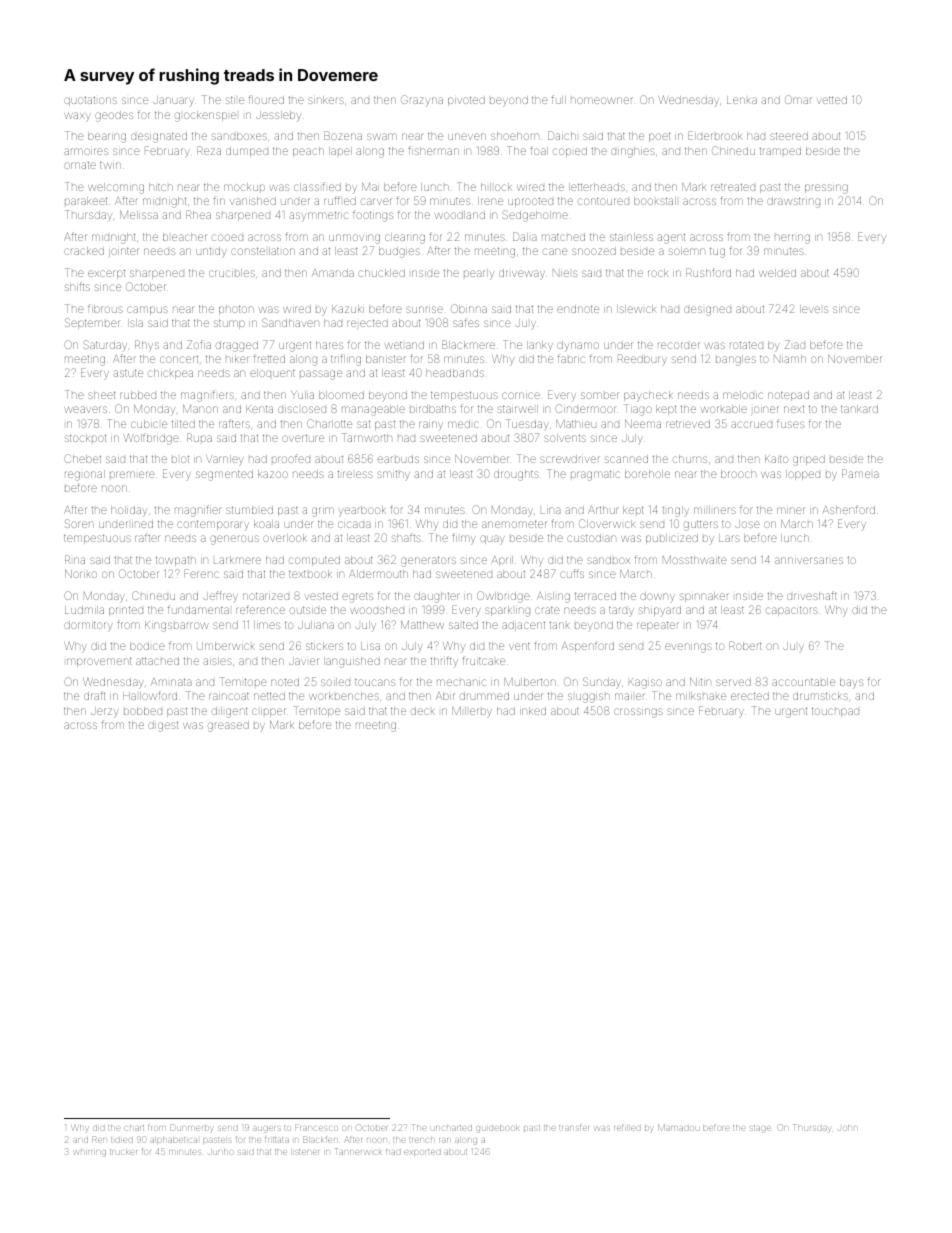 This document has height=1233, width=952. Describe the element at coordinates (228, 726) in the document. I see `greased` at that location.
